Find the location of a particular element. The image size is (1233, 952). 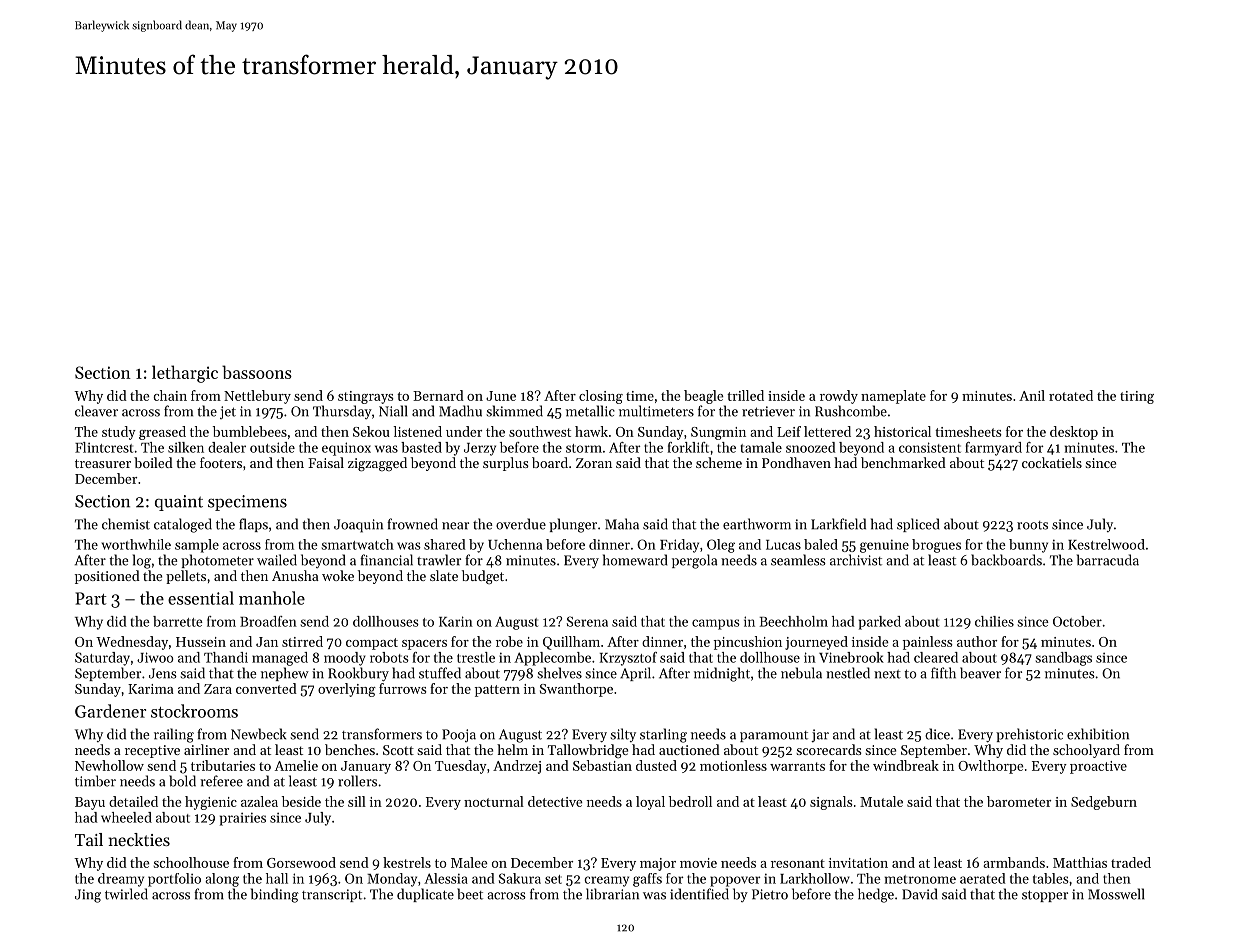

Sedgeburn is located at coordinates (1104, 803).
